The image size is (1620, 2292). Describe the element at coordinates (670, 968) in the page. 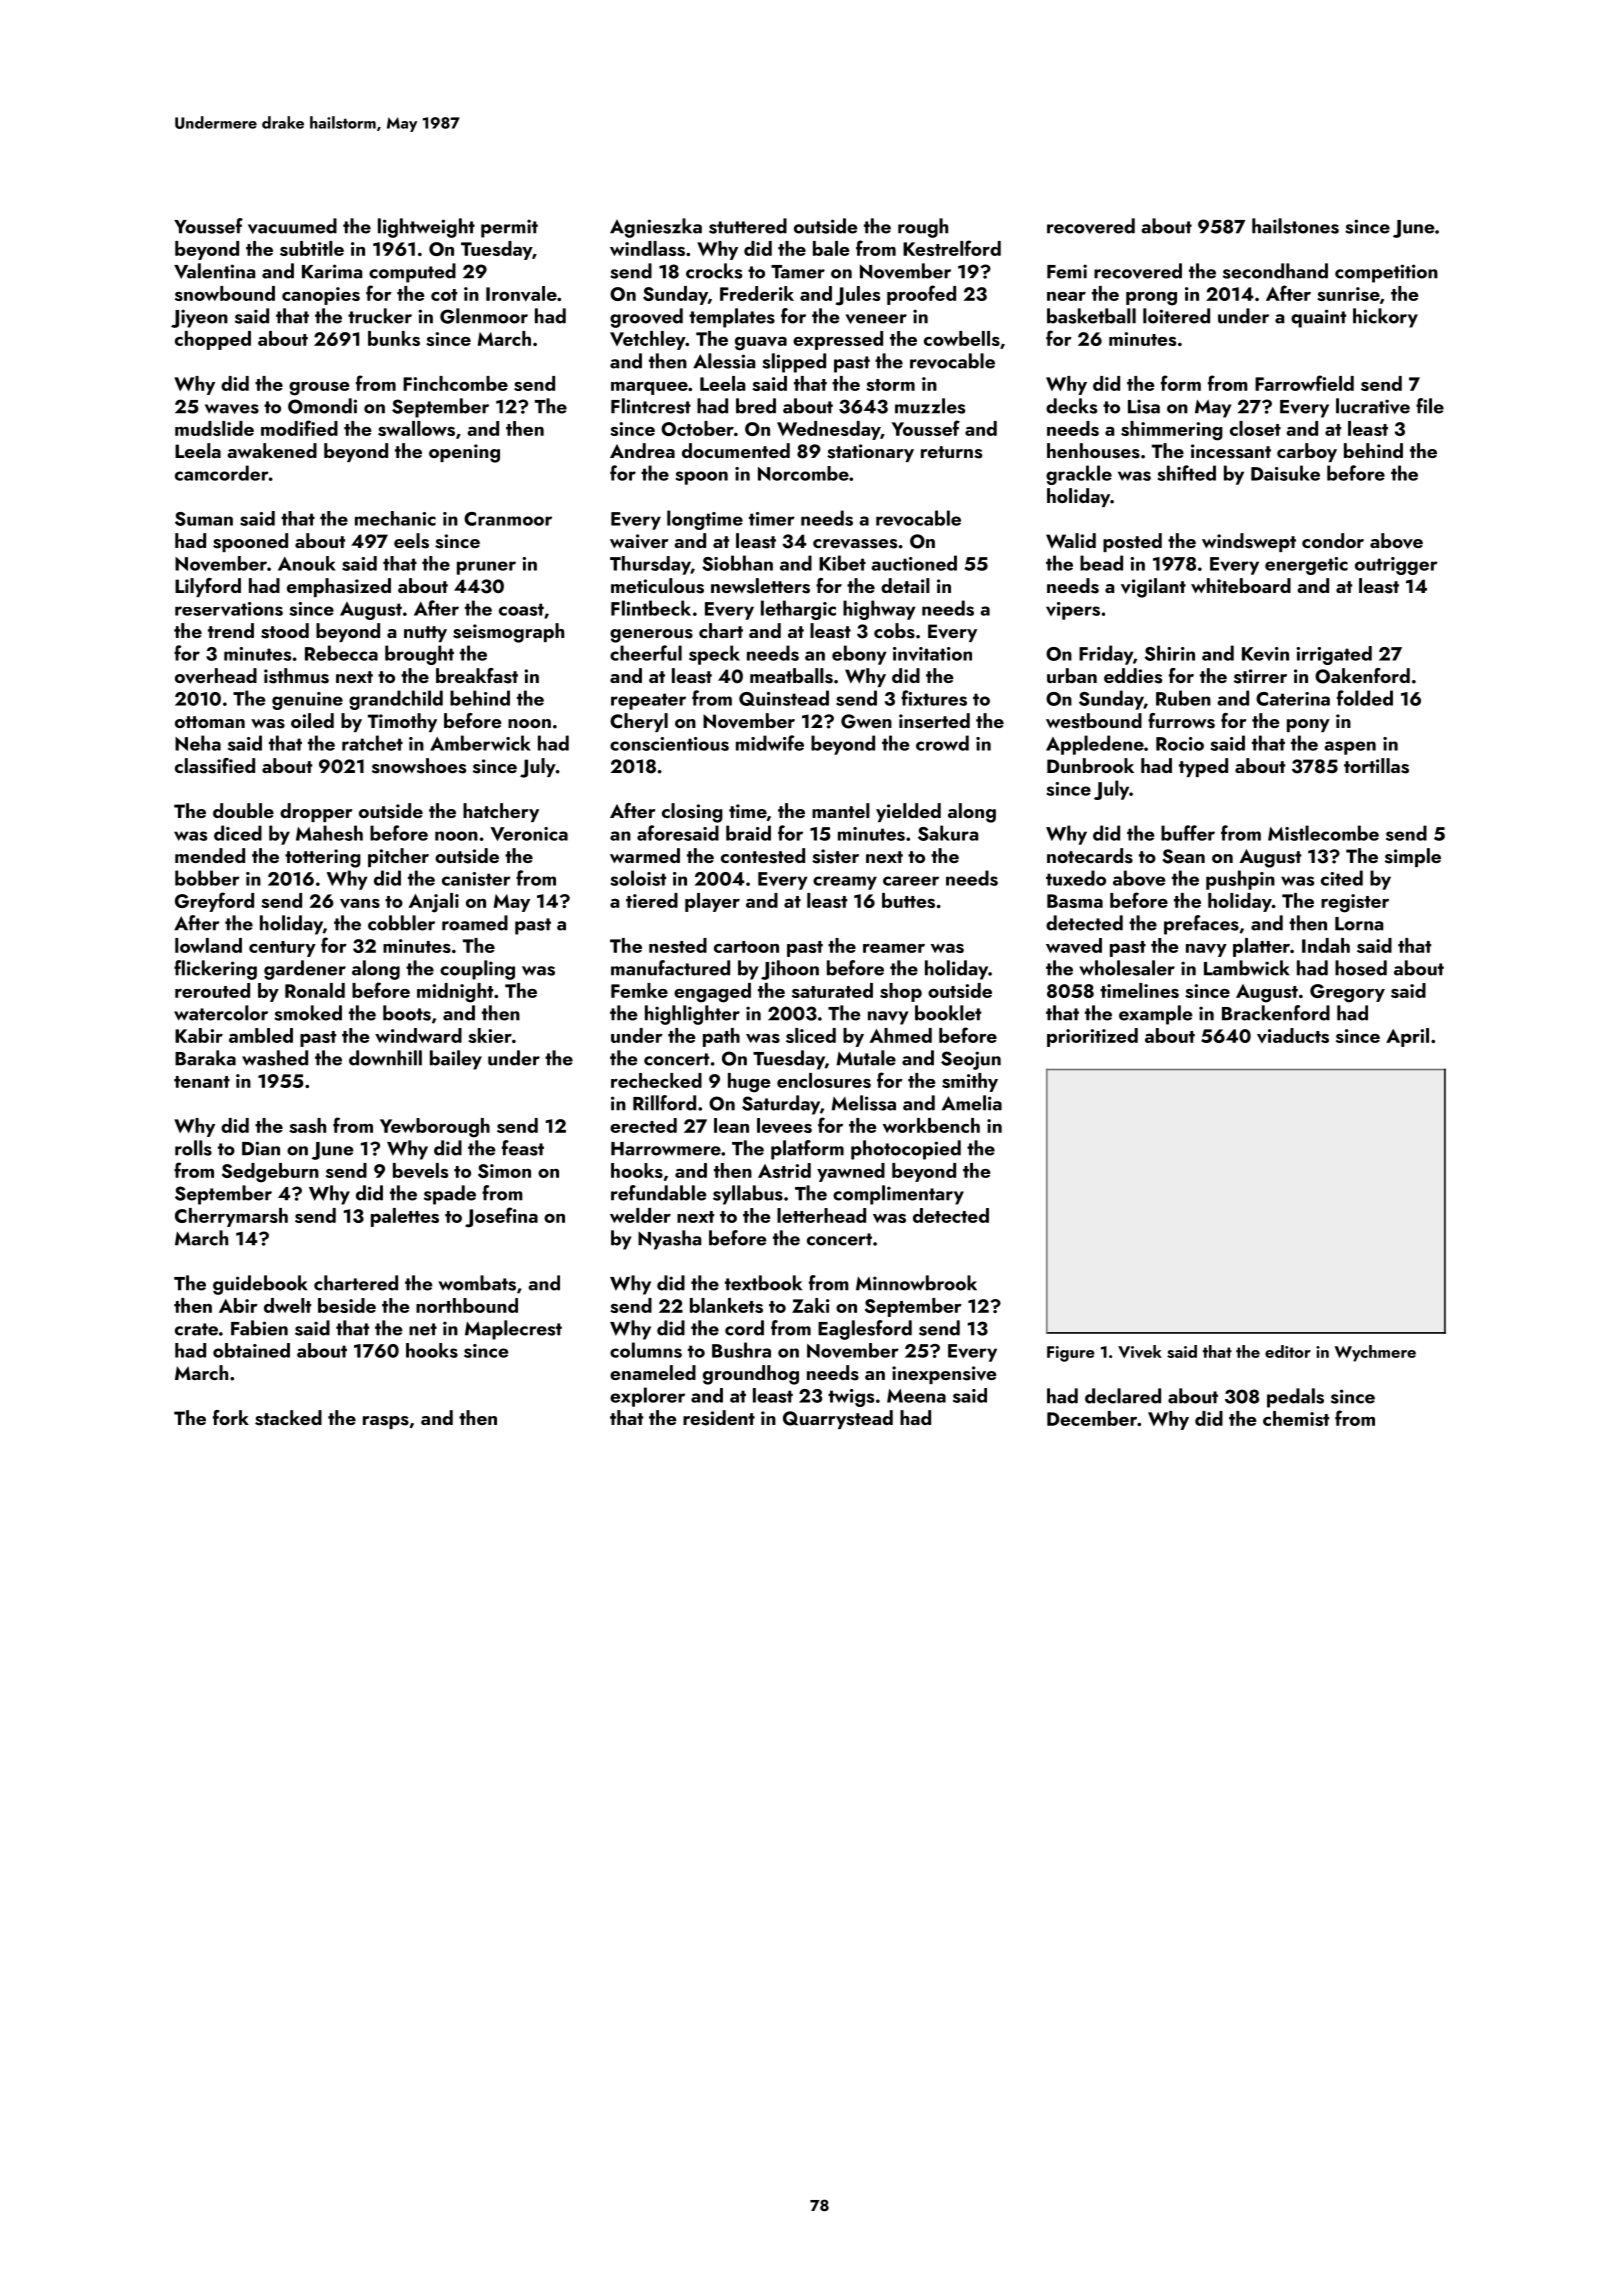

I see `manufactured` at that location.
